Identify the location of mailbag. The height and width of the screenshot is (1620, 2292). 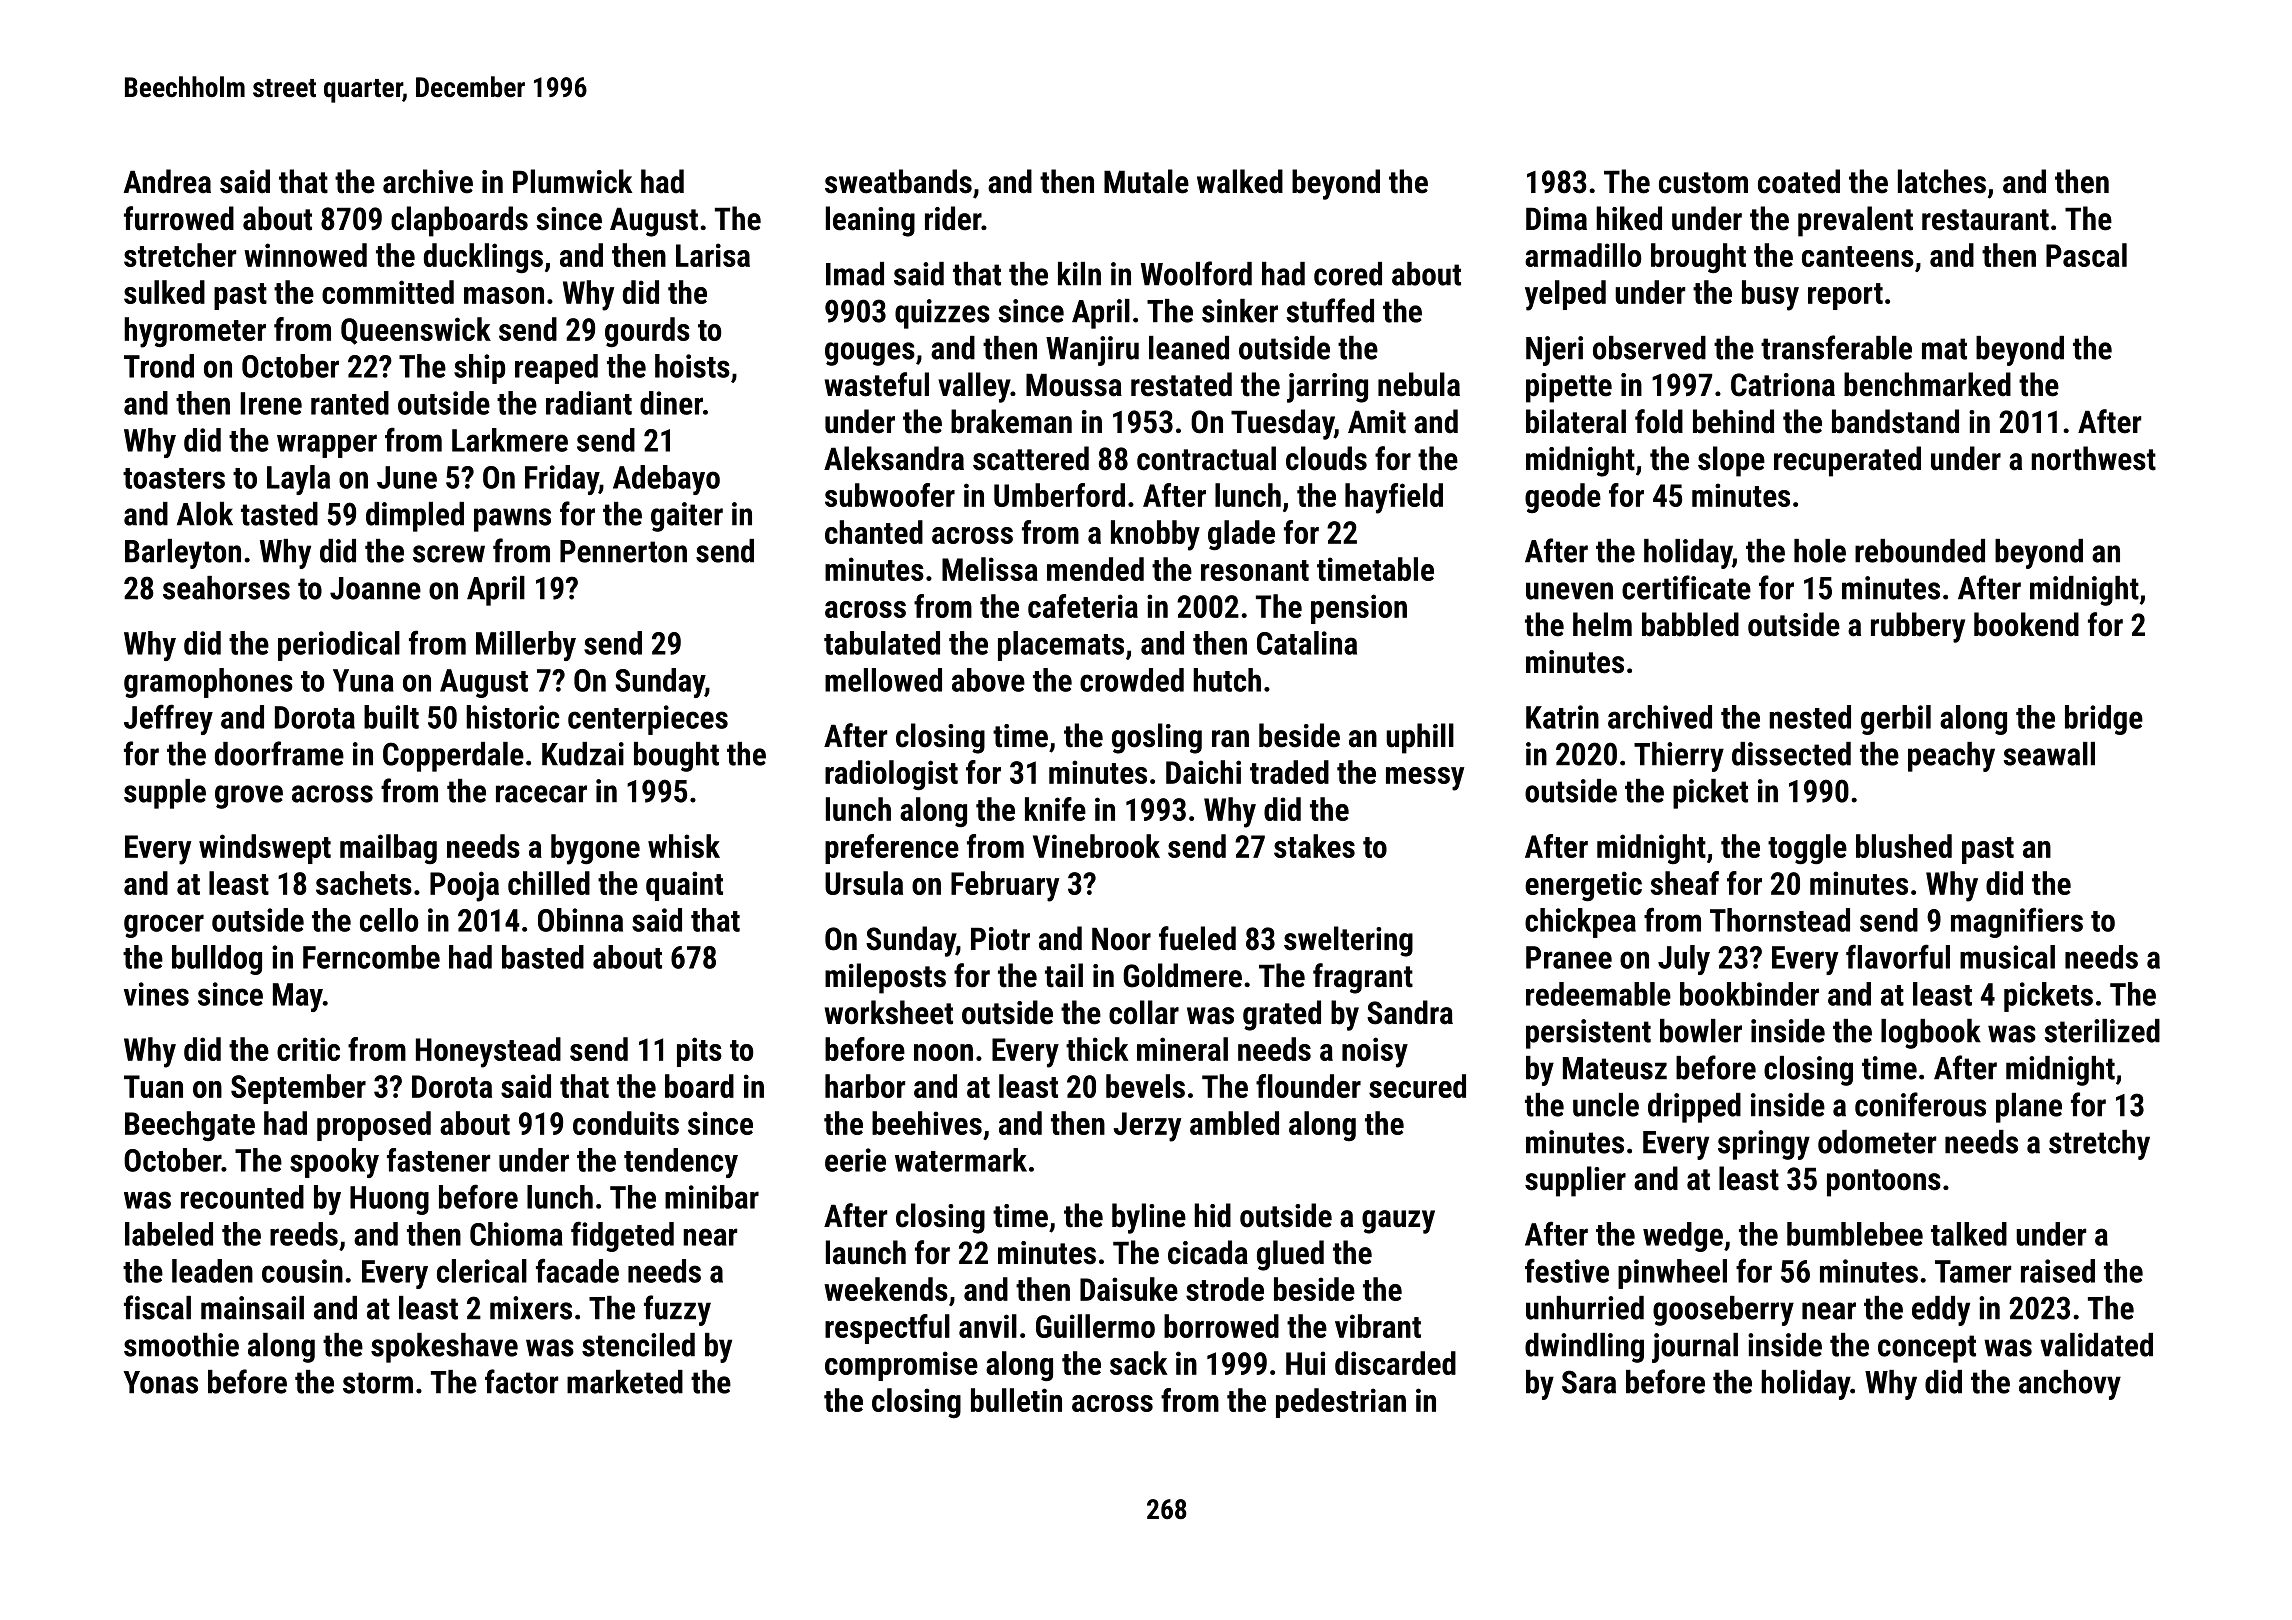
(388, 849).
